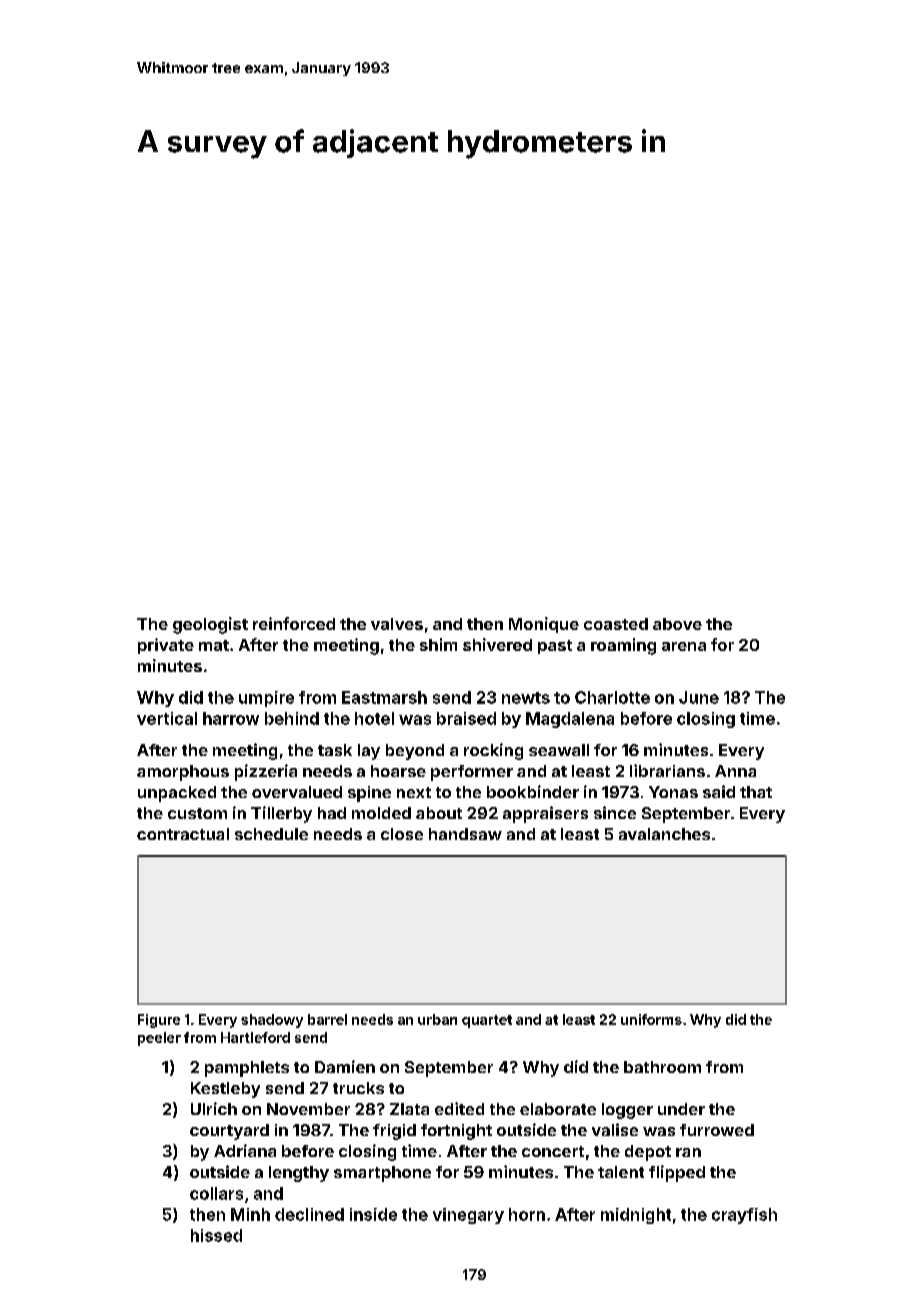 The width and height of the image is (924, 1314). What do you see at coordinates (487, 1021) in the image?
I see `quartet` at bounding box center [487, 1021].
